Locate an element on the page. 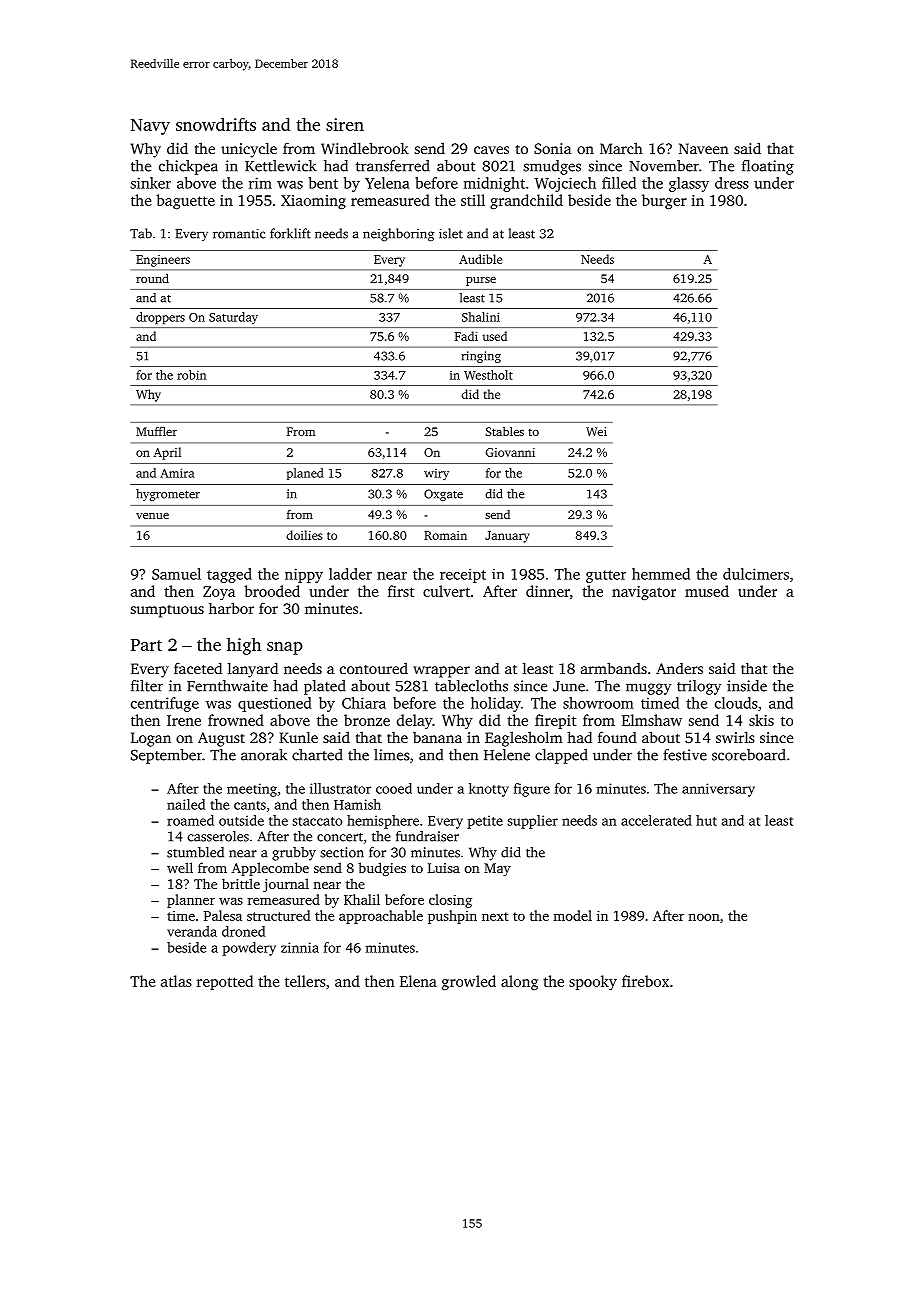 This image has width=924, height=1311. caves is located at coordinates (491, 150).
